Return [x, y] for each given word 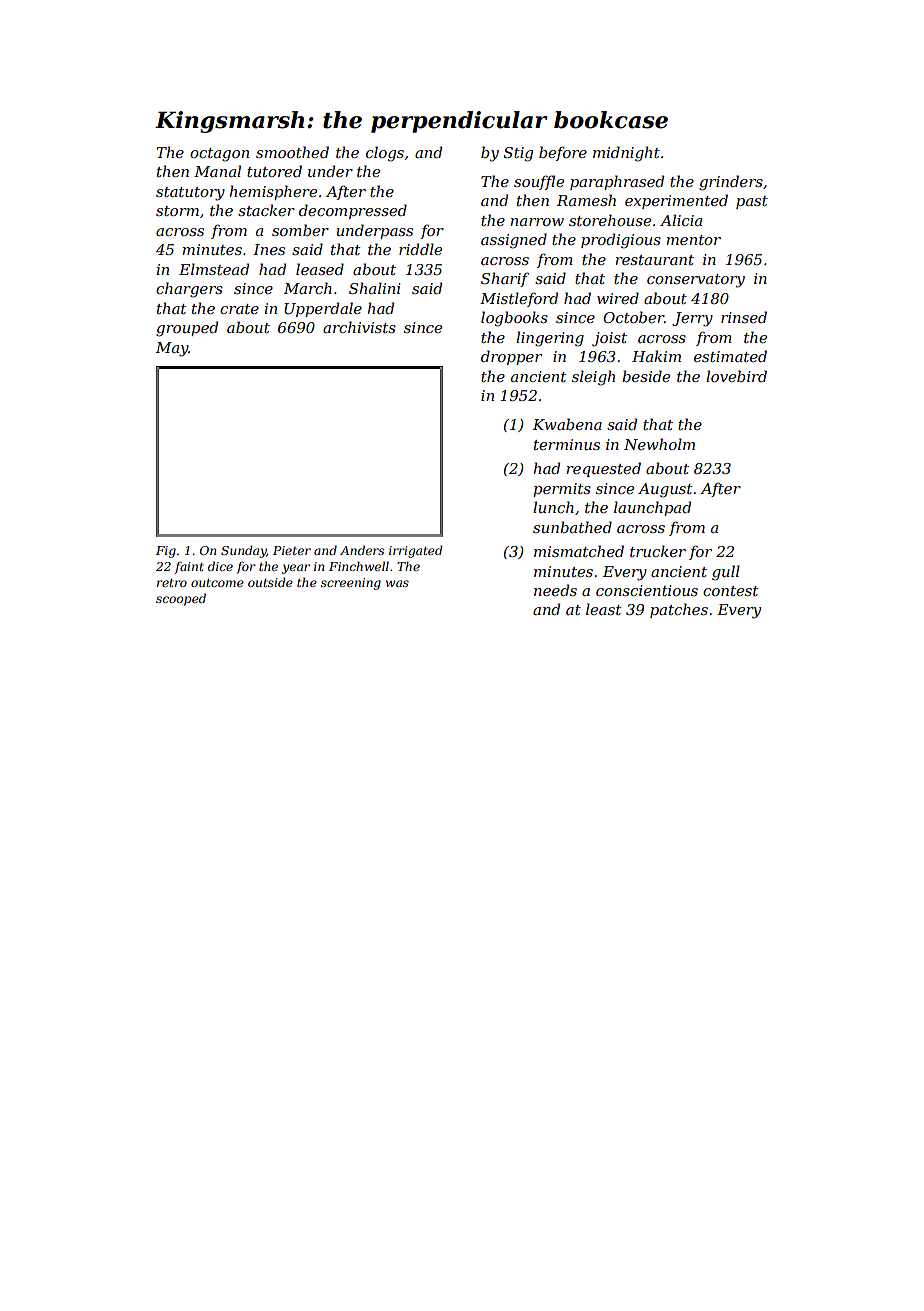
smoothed [292, 152]
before [563, 153]
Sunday [244, 551]
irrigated [416, 551]
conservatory [696, 281]
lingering [550, 339]
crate [239, 309]
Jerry [692, 319]
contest [730, 591]
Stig [518, 154]
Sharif [505, 279]
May [172, 349]
